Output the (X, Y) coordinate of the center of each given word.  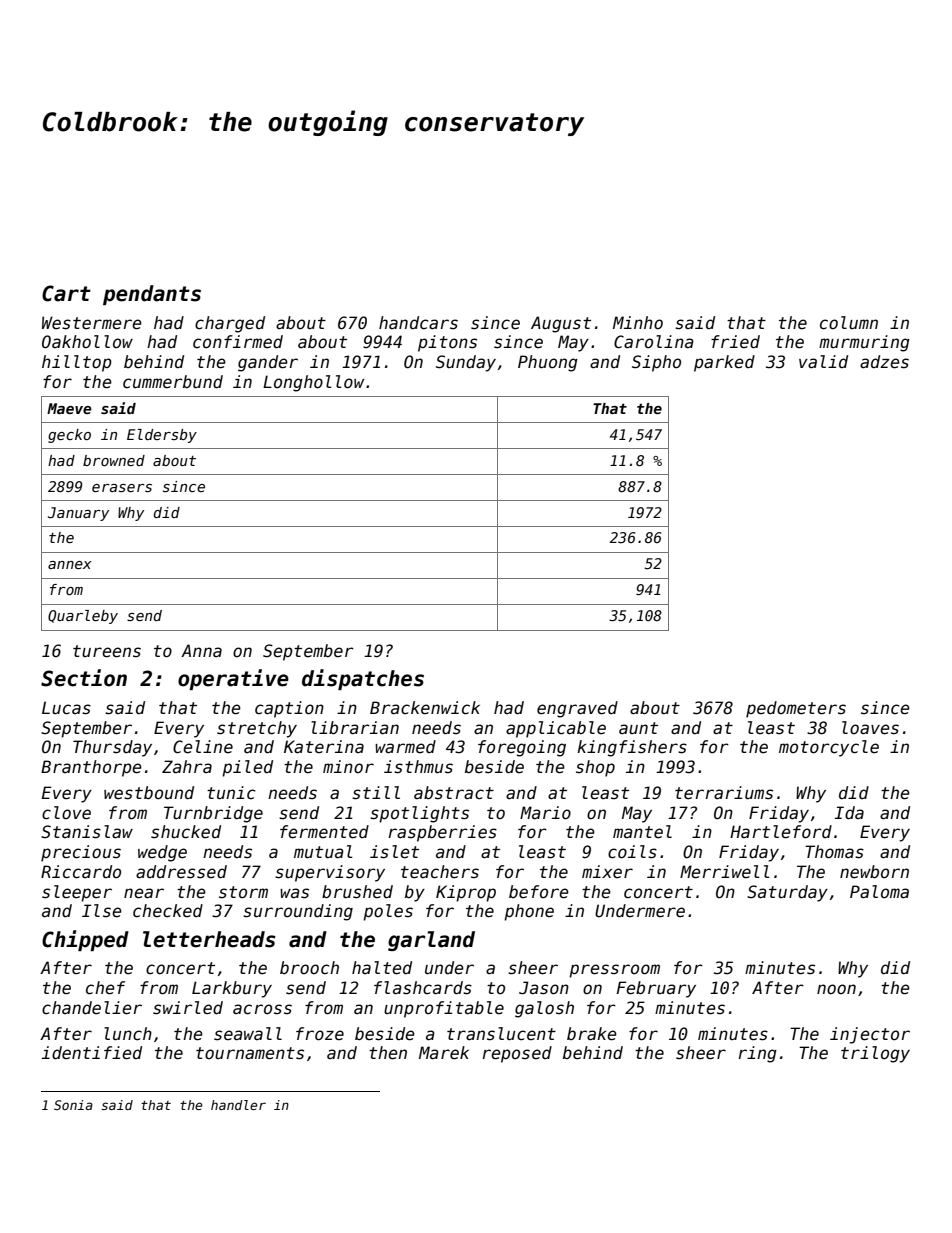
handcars (418, 323)
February (656, 989)
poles (388, 912)
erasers (122, 488)
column (849, 323)
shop (595, 768)
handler (238, 1105)
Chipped (85, 940)
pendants (152, 295)
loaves (870, 728)
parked (724, 363)
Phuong (548, 363)
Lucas (66, 708)
